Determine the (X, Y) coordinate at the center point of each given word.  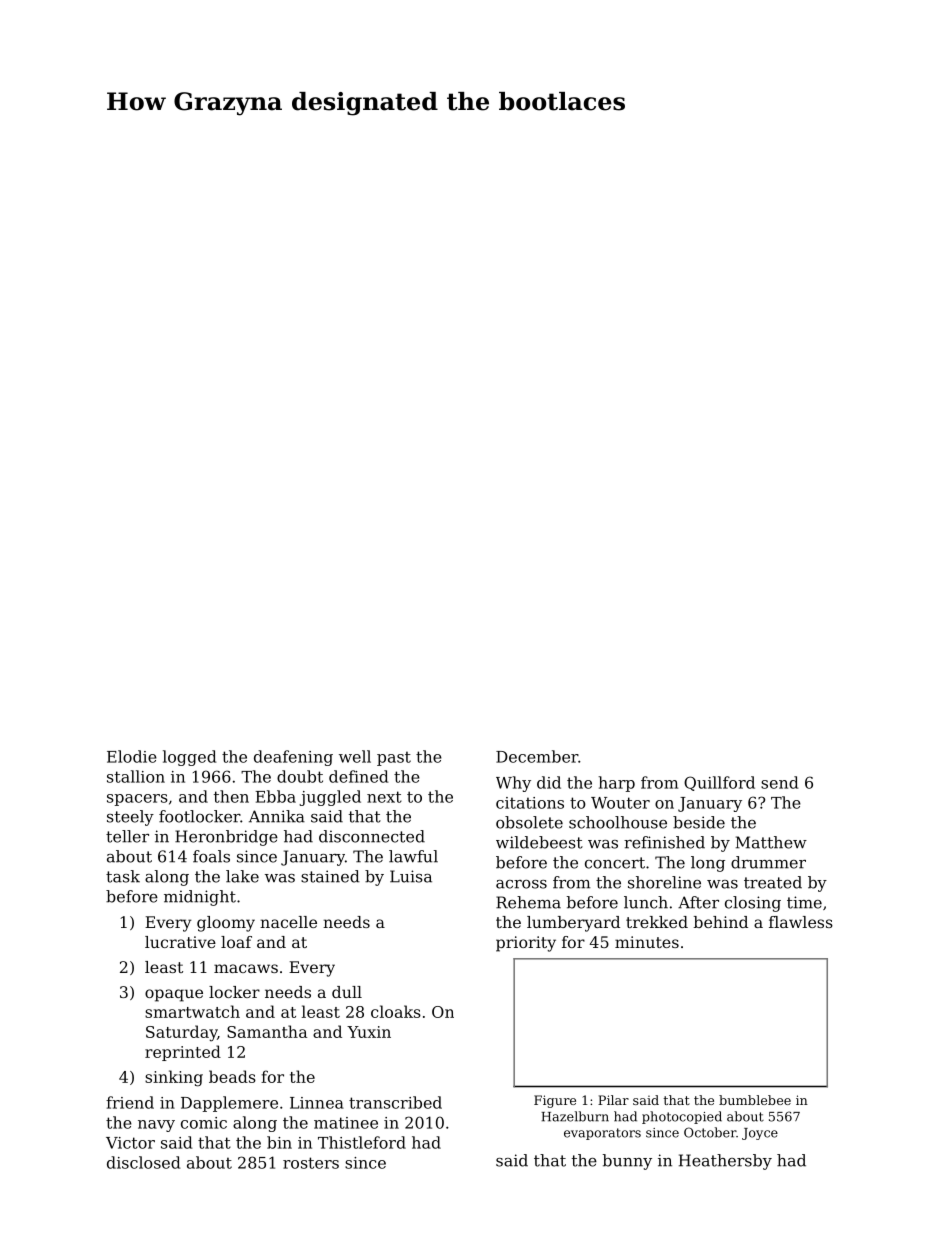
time (804, 902)
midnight (200, 898)
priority (526, 944)
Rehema (528, 902)
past (394, 758)
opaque (174, 995)
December (537, 756)
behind (721, 922)
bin (279, 1142)
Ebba (275, 796)
